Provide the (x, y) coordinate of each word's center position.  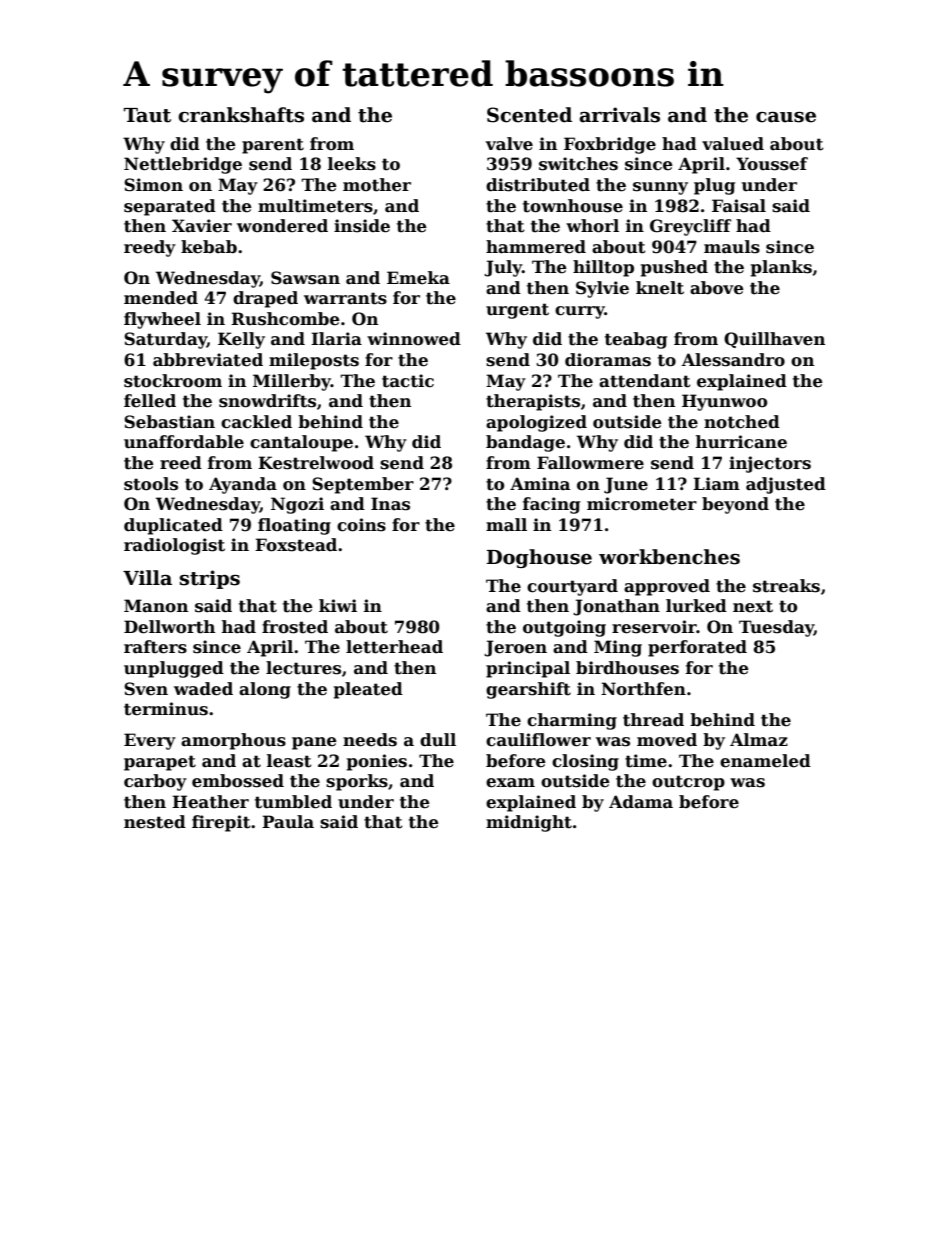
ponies (377, 762)
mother (377, 185)
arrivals (619, 115)
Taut (147, 115)
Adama (641, 802)
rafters (155, 647)
